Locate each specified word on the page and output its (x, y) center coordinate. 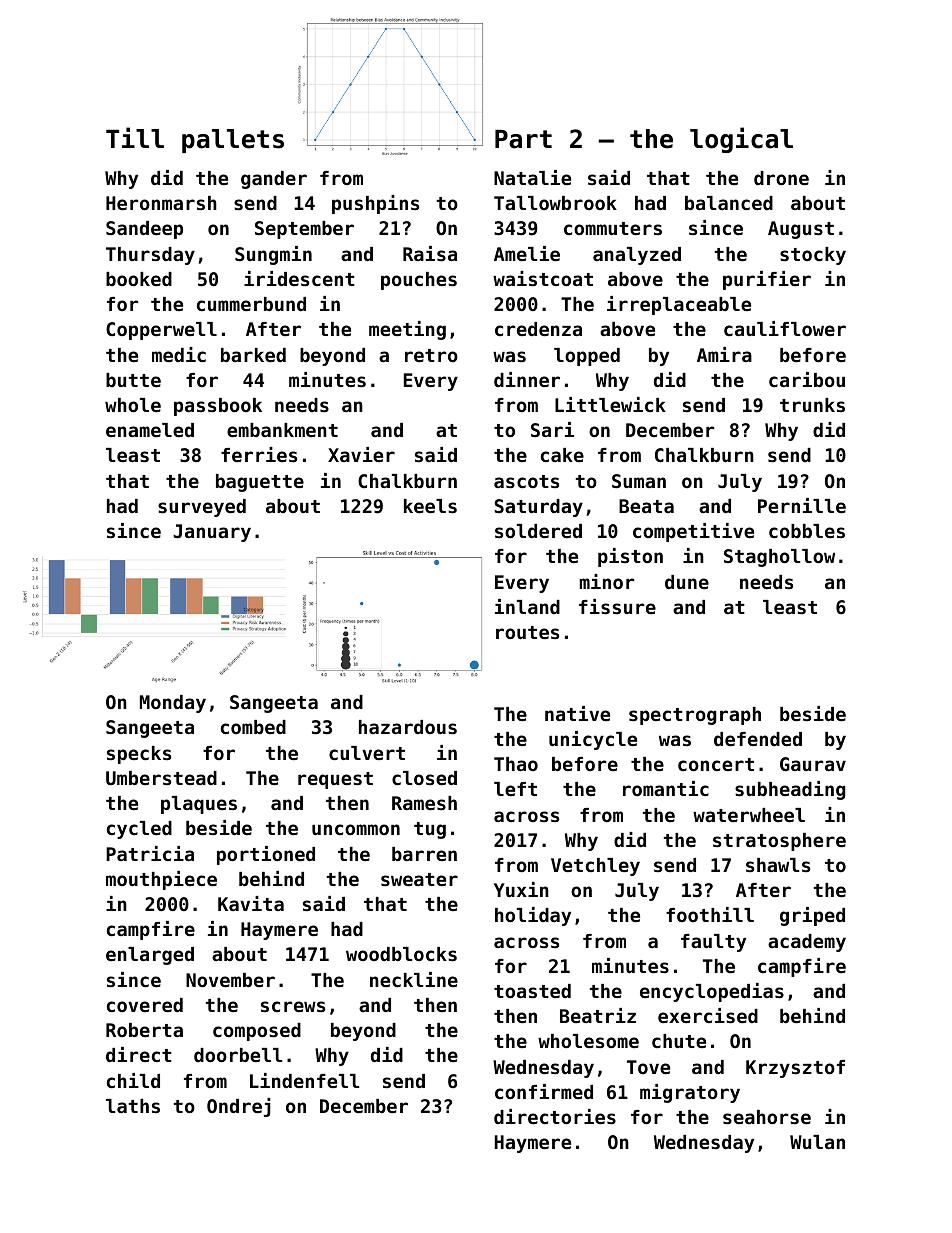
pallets (233, 141)
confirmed (544, 1091)
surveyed (202, 508)
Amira (724, 354)
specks (139, 755)
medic (179, 354)
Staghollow (779, 558)
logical (741, 140)
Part (523, 139)
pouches (419, 281)
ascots (526, 482)
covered (145, 1005)
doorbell (238, 1055)
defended (758, 739)
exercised (708, 1015)
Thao (516, 764)
